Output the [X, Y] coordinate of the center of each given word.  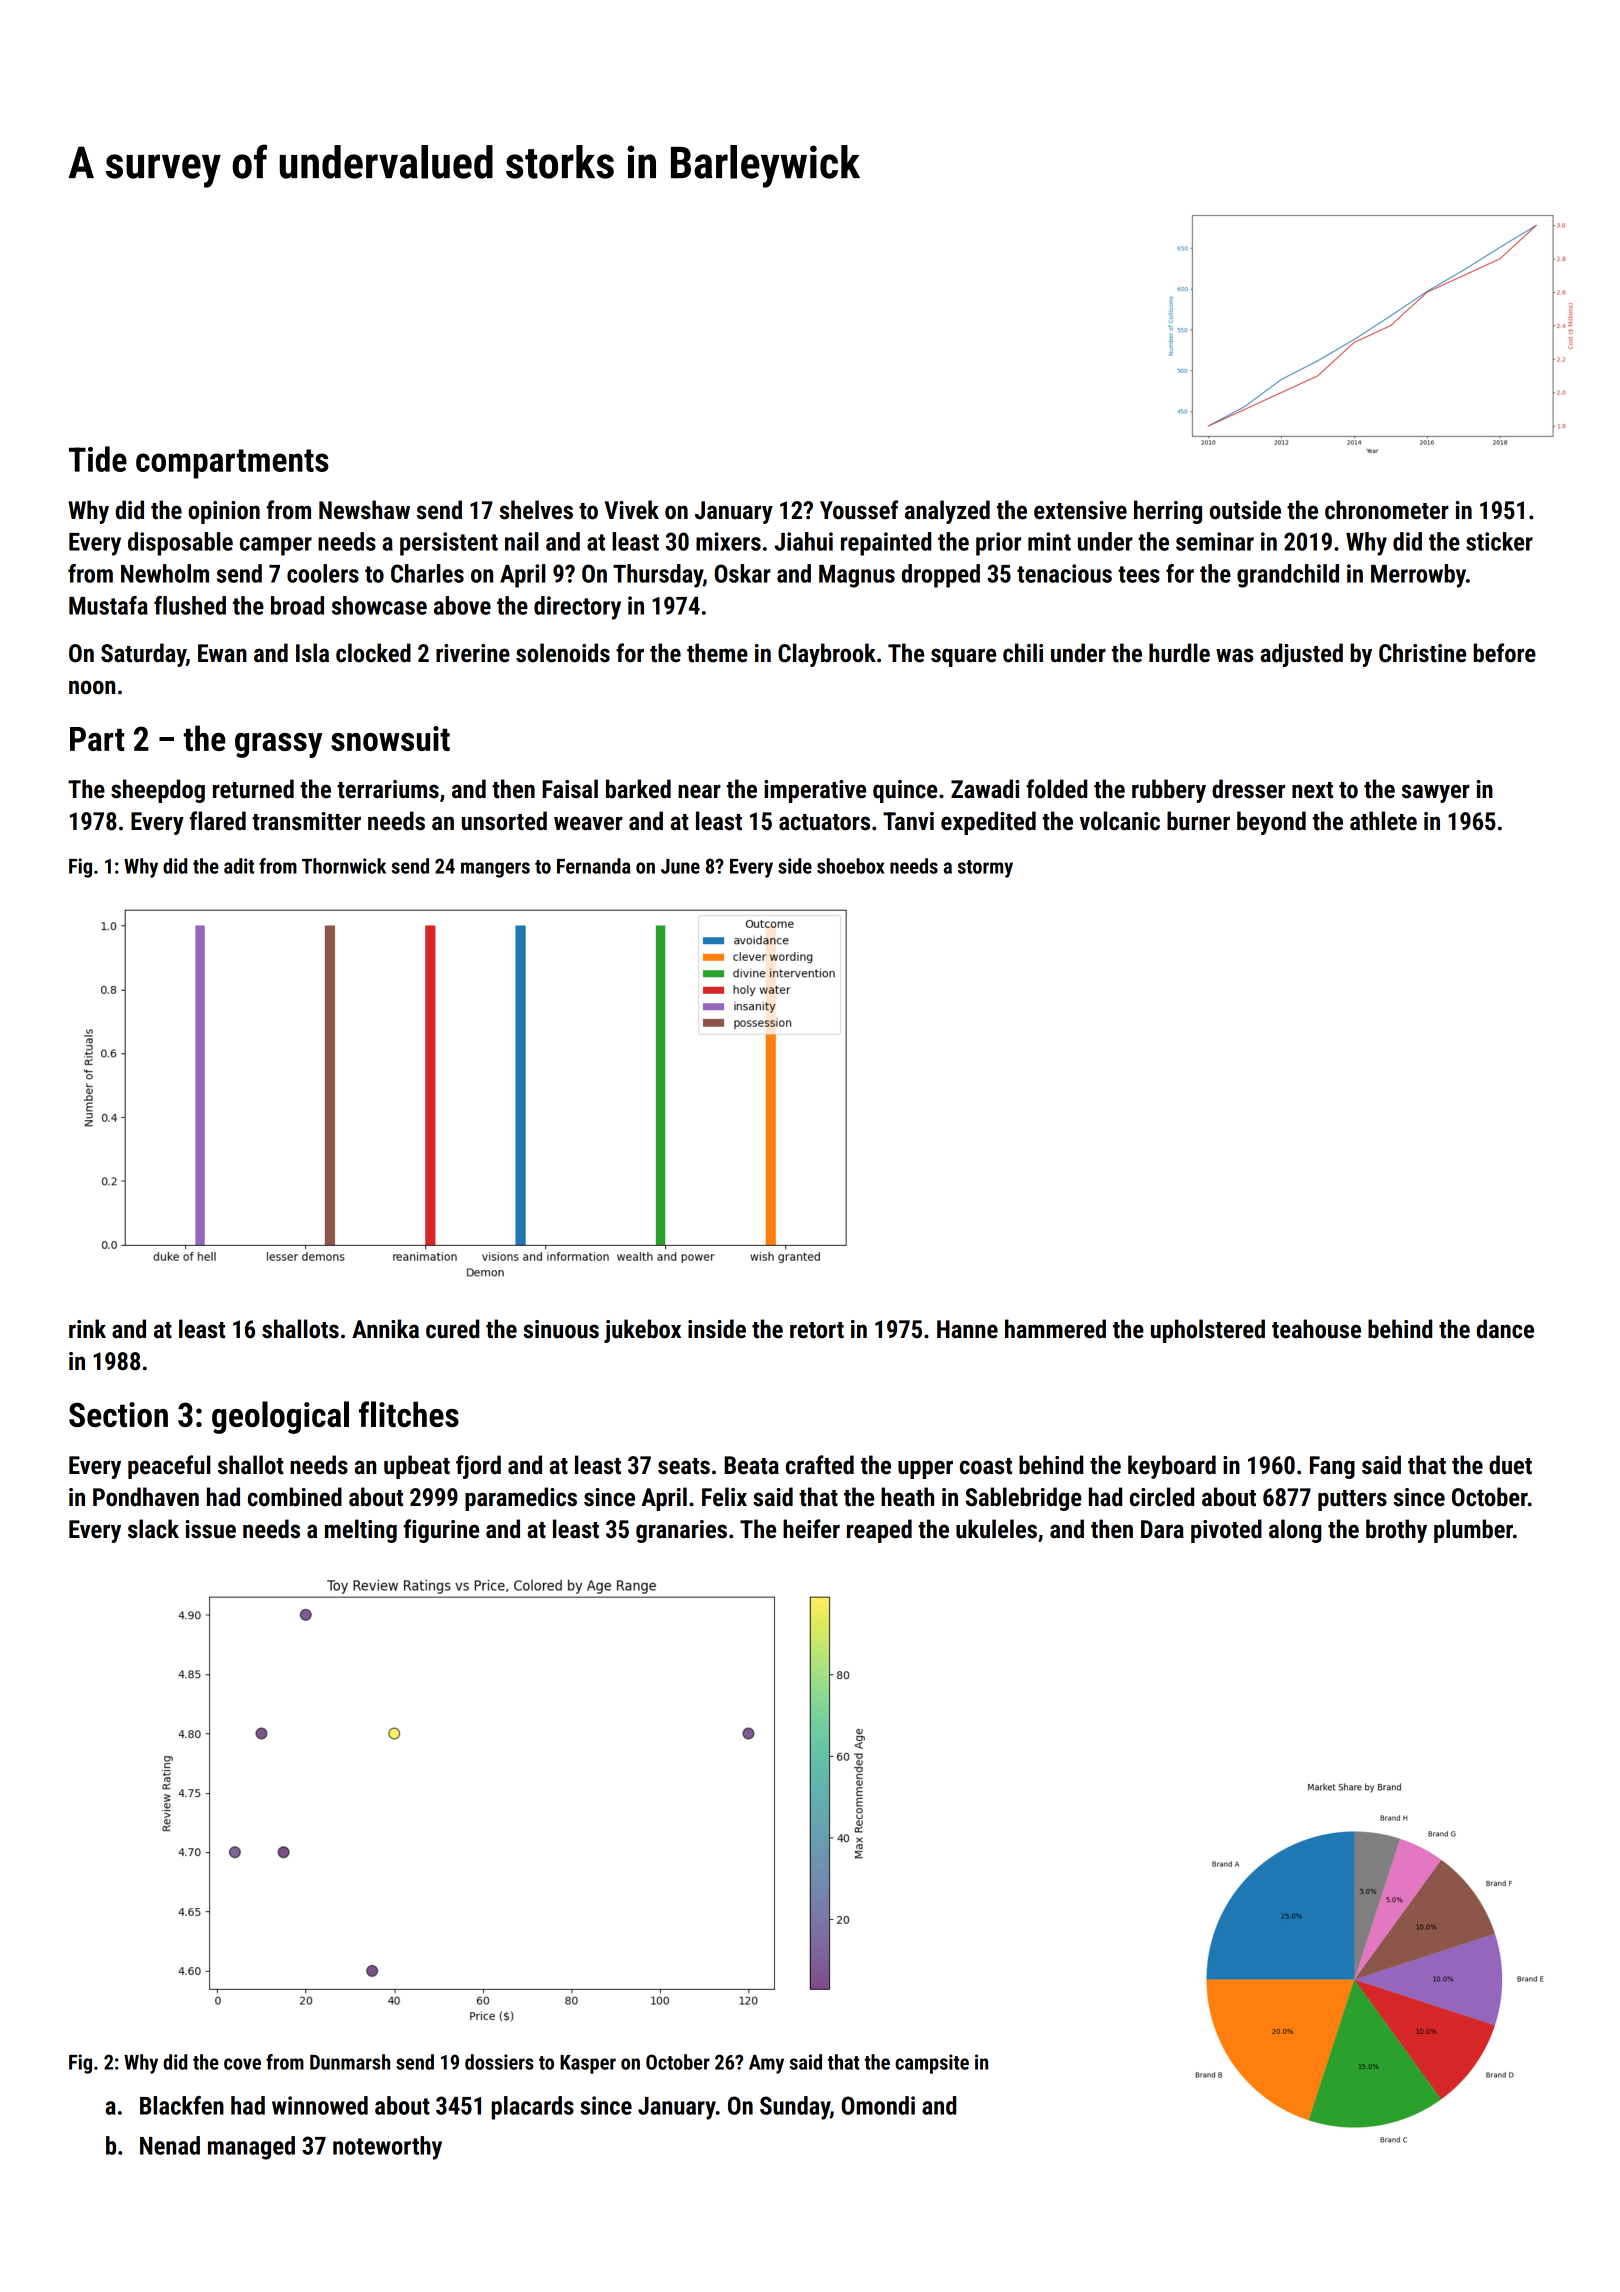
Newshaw [364, 510]
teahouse [1316, 1329]
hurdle [1179, 653]
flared [218, 821]
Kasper [588, 2064]
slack [153, 1529]
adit [239, 866]
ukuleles [996, 1529]
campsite [932, 2064]
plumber [1473, 1531]
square [963, 657]
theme [717, 653]
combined [295, 1497]
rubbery [1169, 791]
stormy [985, 869]
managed [251, 2148]
